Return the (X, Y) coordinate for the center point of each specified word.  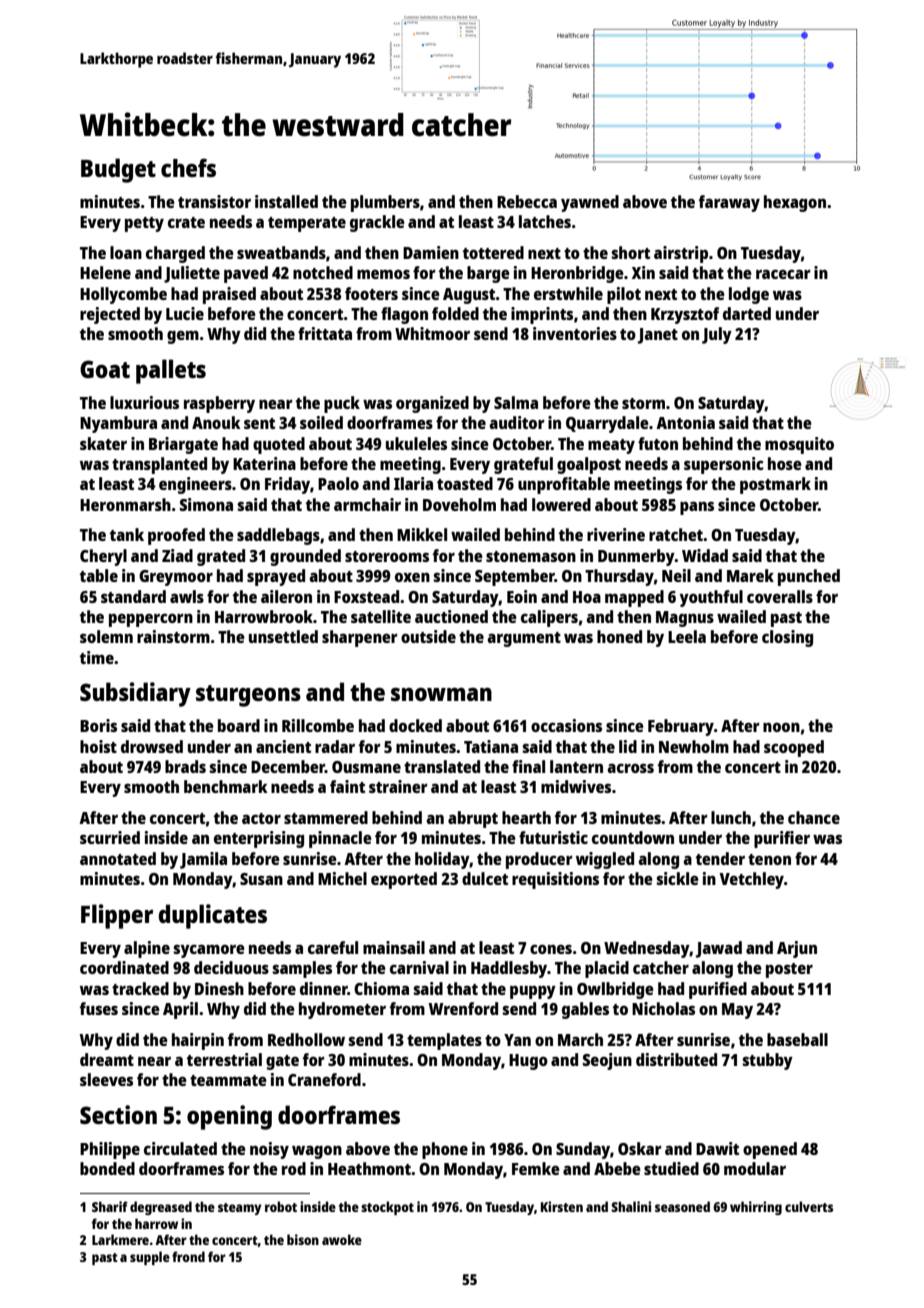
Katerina (264, 463)
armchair (367, 504)
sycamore (209, 951)
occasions (566, 725)
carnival (419, 967)
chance (814, 817)
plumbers (385, 203)
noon (781, 727)
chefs (188, 167)
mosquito (799, 445)
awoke (342, 1239)
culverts (809, 1206)
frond (188, 1256)
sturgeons (248, 696)
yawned (590, 203)
